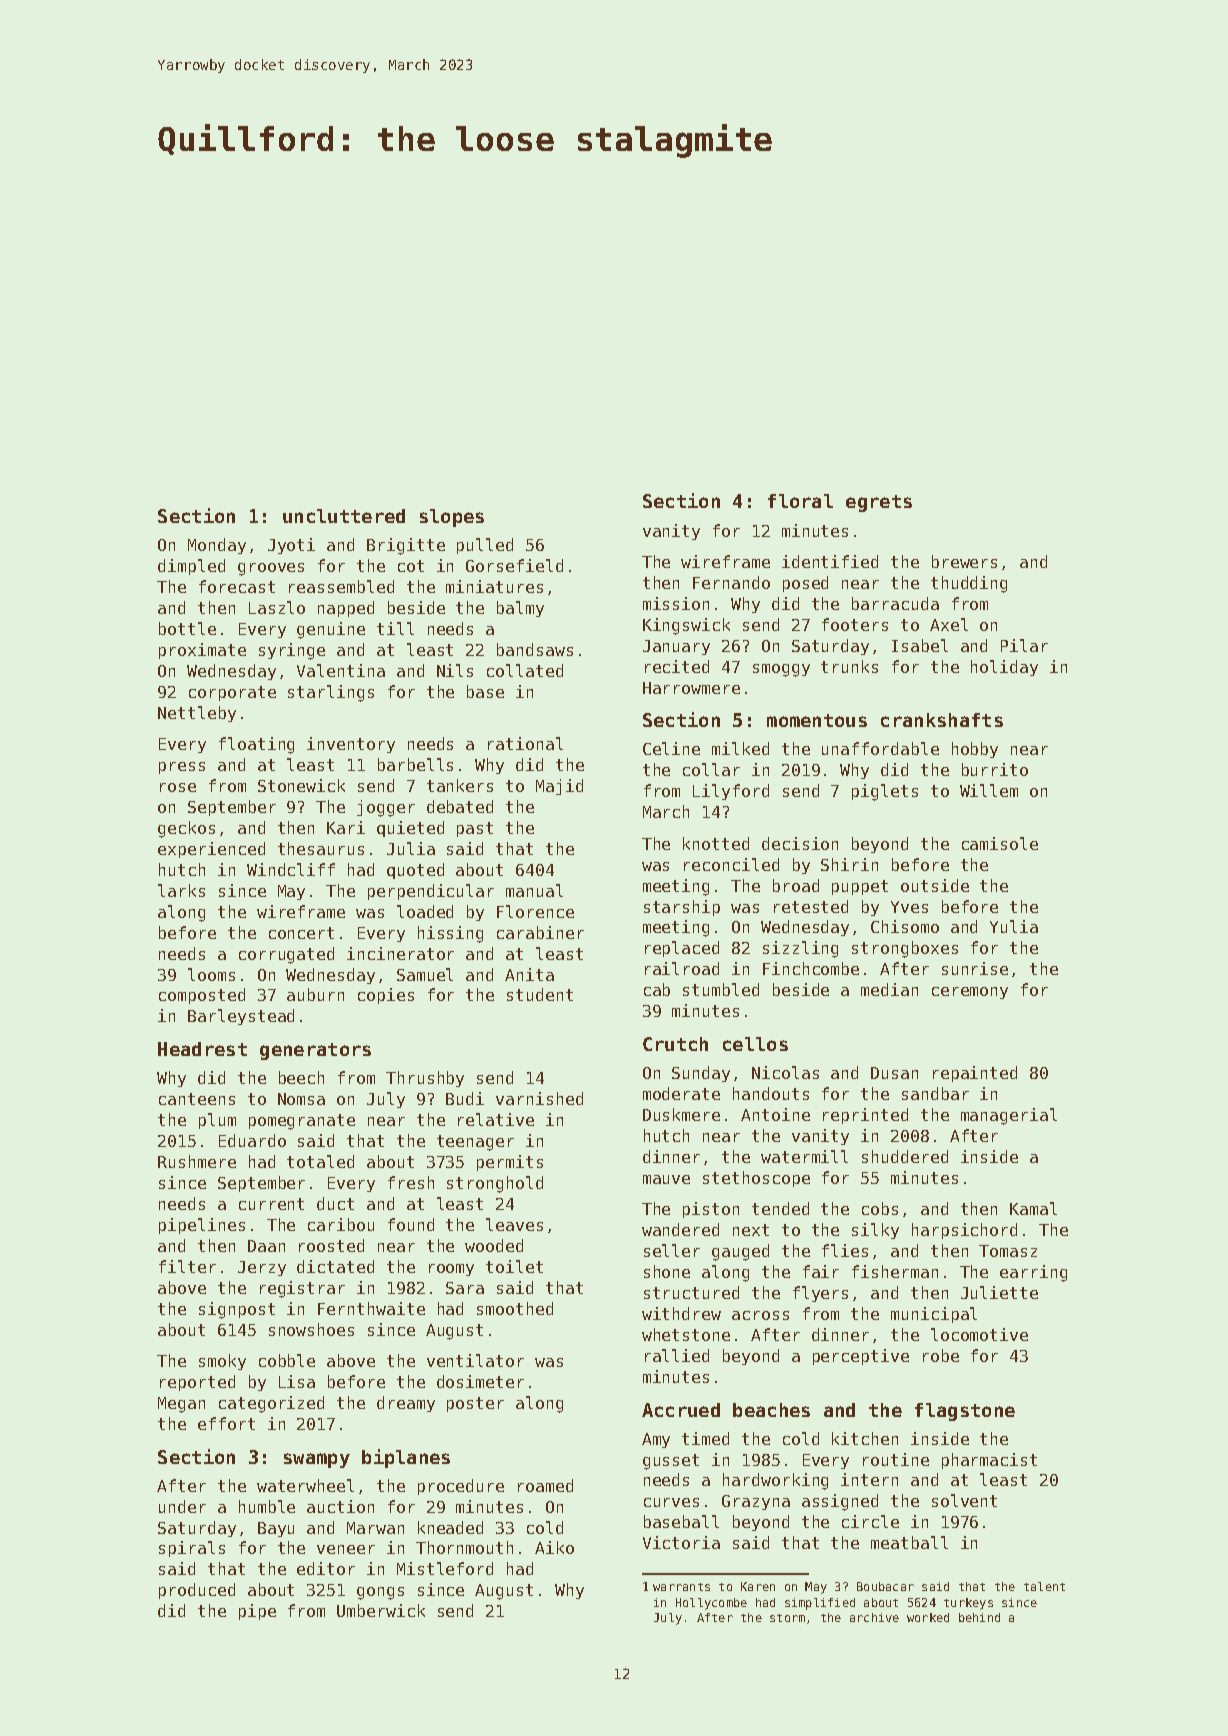 This image has height=1736, width=1228. What do you see at coordinates (381, 1610) in the image?
I see `Umberwick` at bounding box center [381, 1610].
